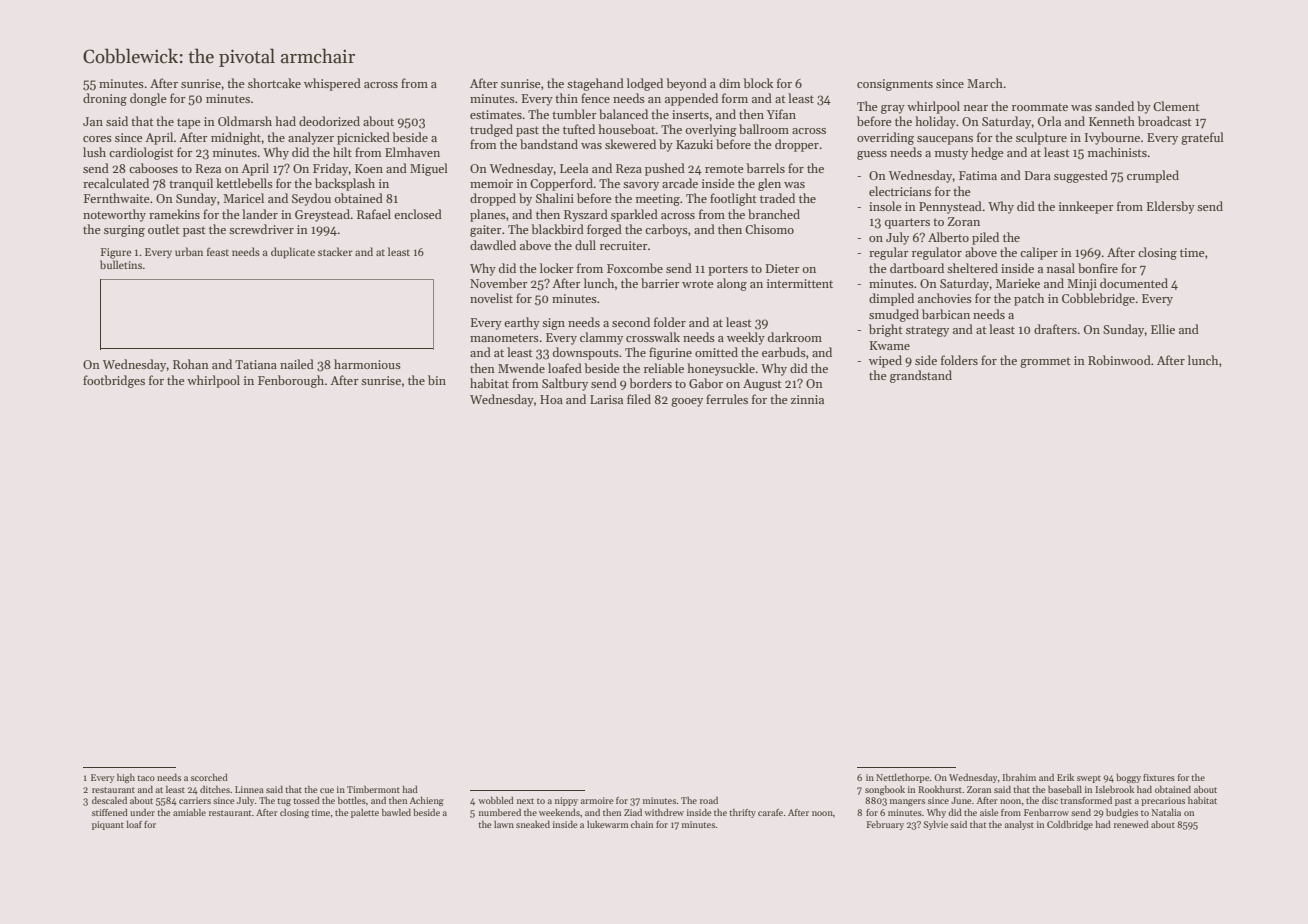 This image has width=1308, height=924. Describe the element at coordinates (951, 154) in the image. I see `musty` at that location.
